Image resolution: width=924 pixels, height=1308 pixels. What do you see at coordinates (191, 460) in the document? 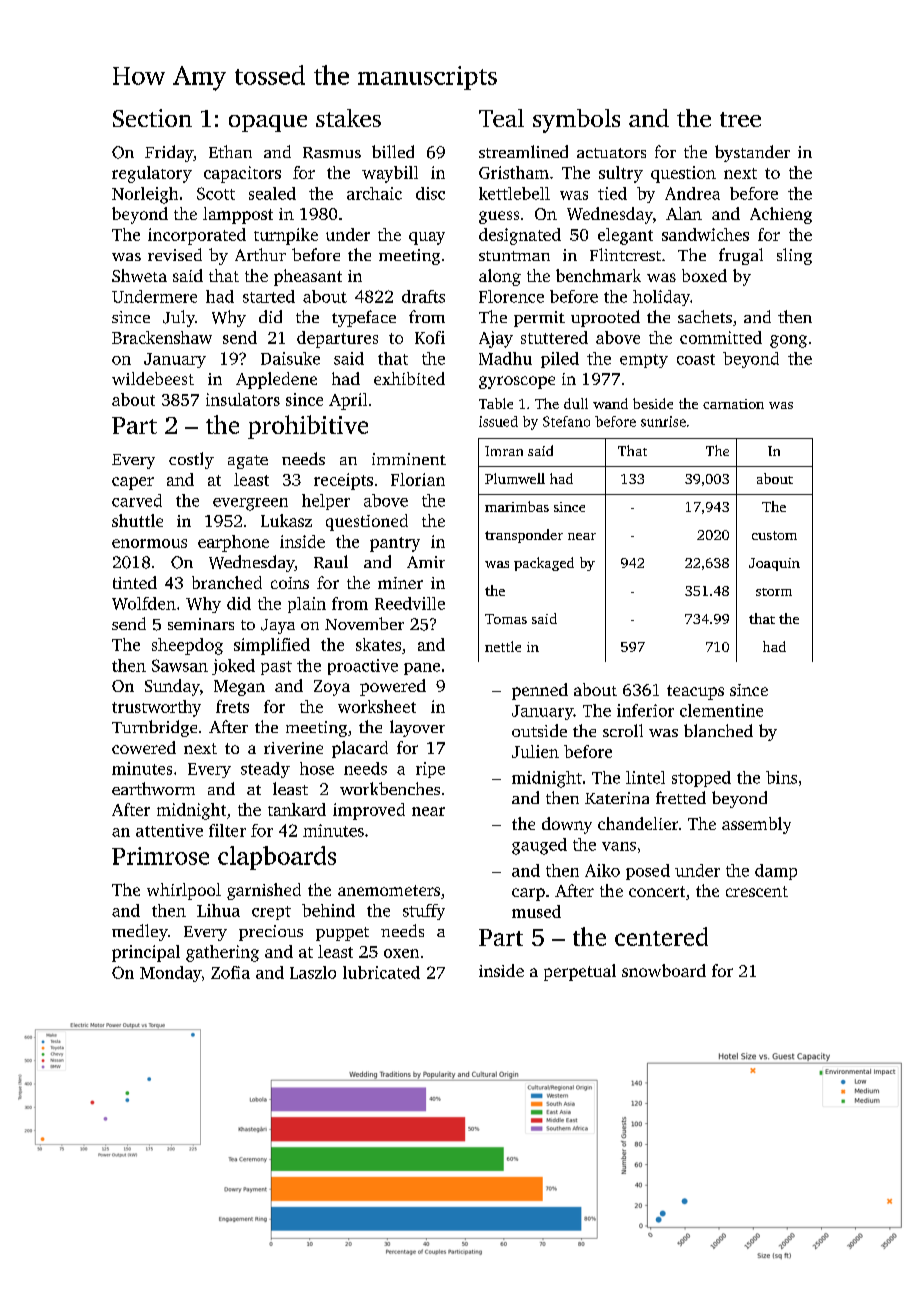
I see `costly` at bounding box center [191, 460].
